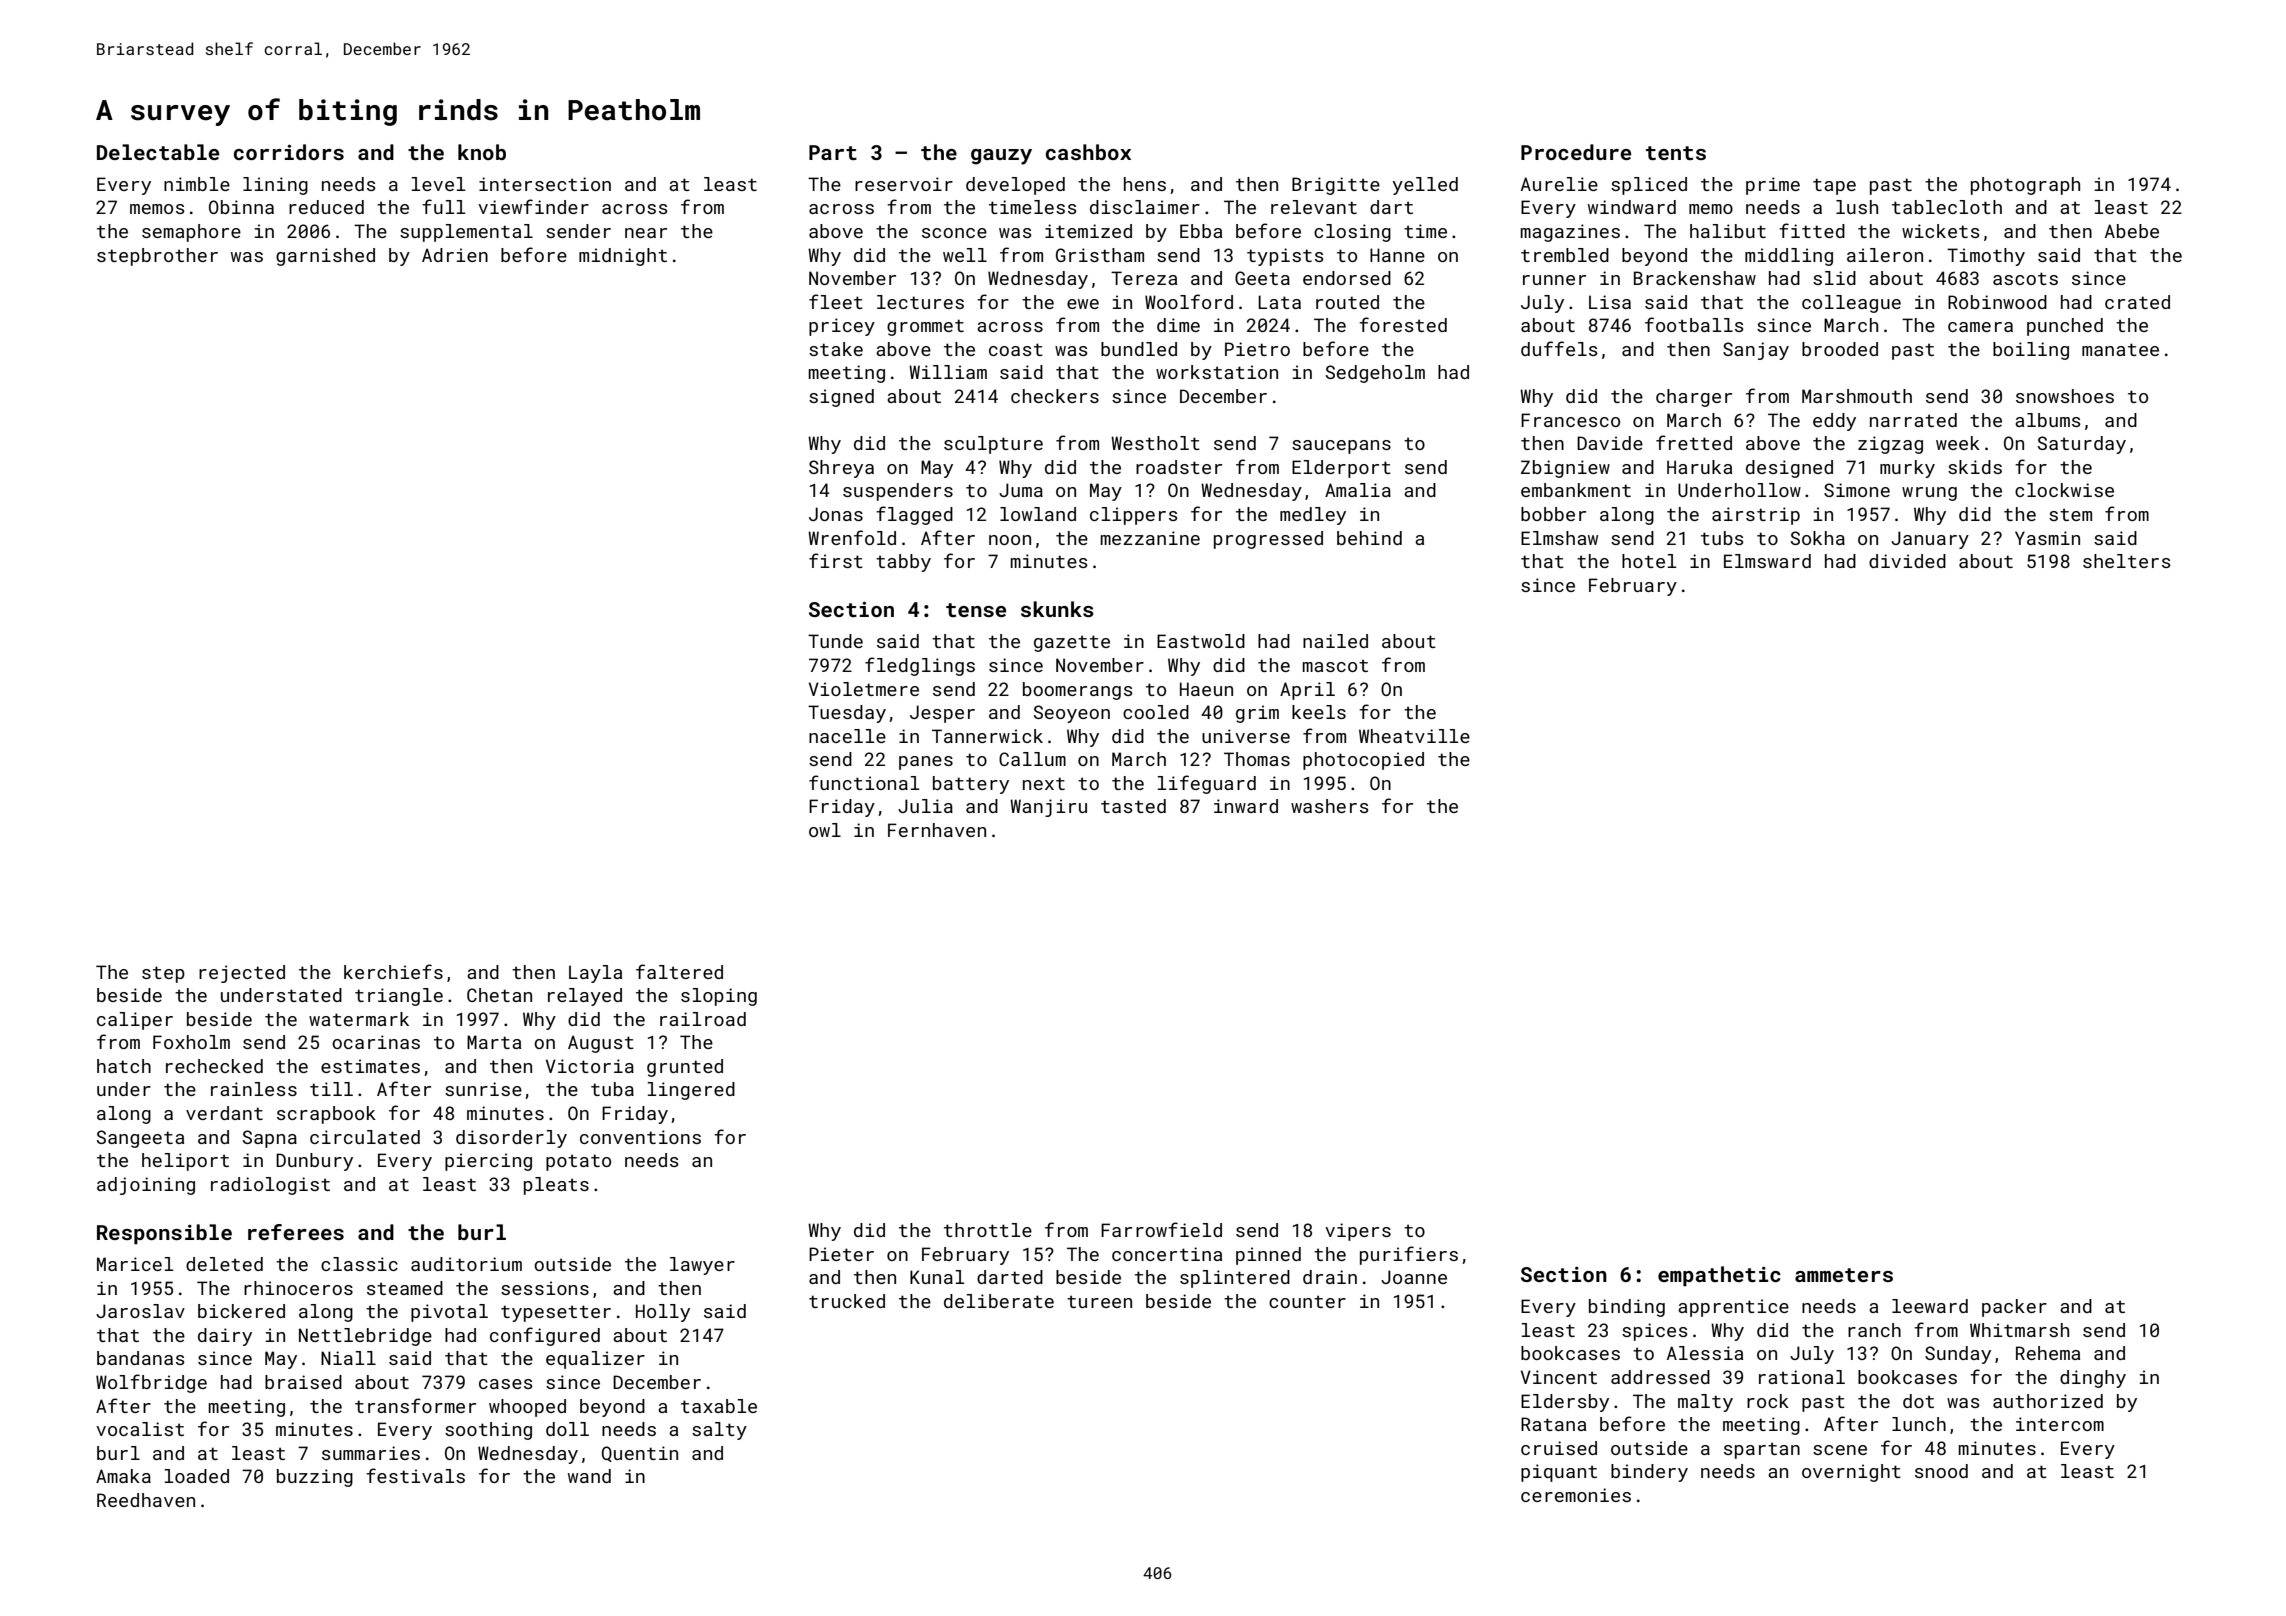  I want to click on packer, so click(2014, 1308).
